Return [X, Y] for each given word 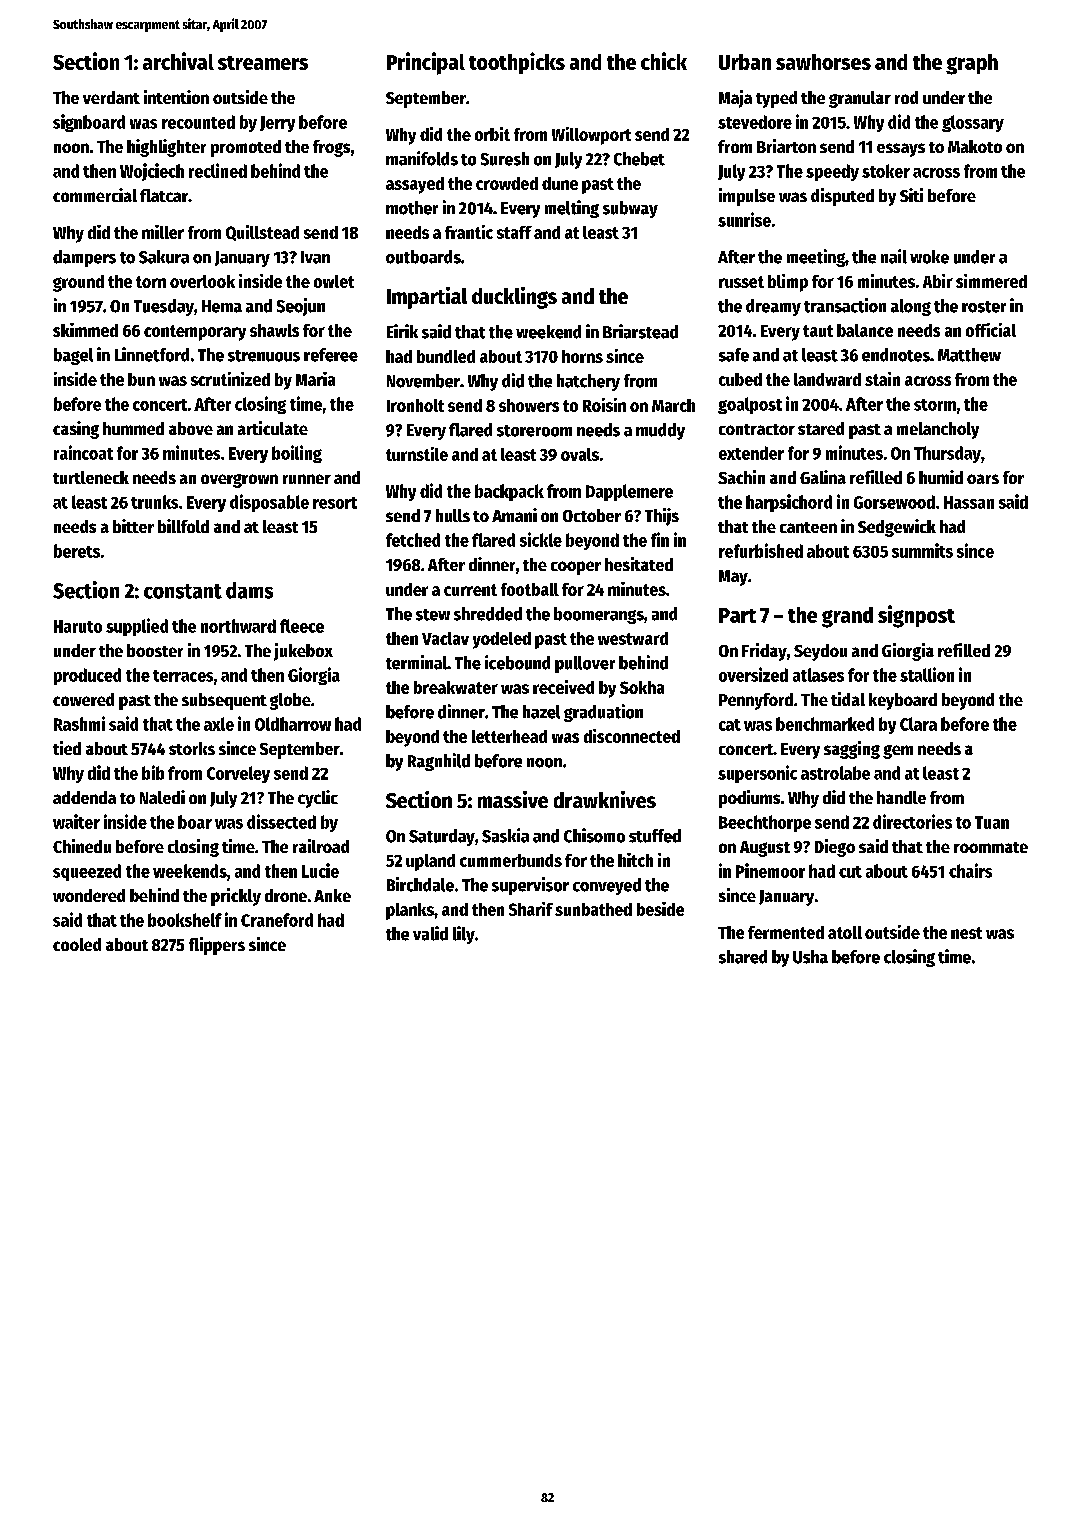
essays [901, 150]
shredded [488, 614]
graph [972, 64]
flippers [217, 946]
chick [664, 61]
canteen [808, 527]
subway [630, 209]
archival [178, 61]
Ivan [315, 257]
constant [183, 591]
